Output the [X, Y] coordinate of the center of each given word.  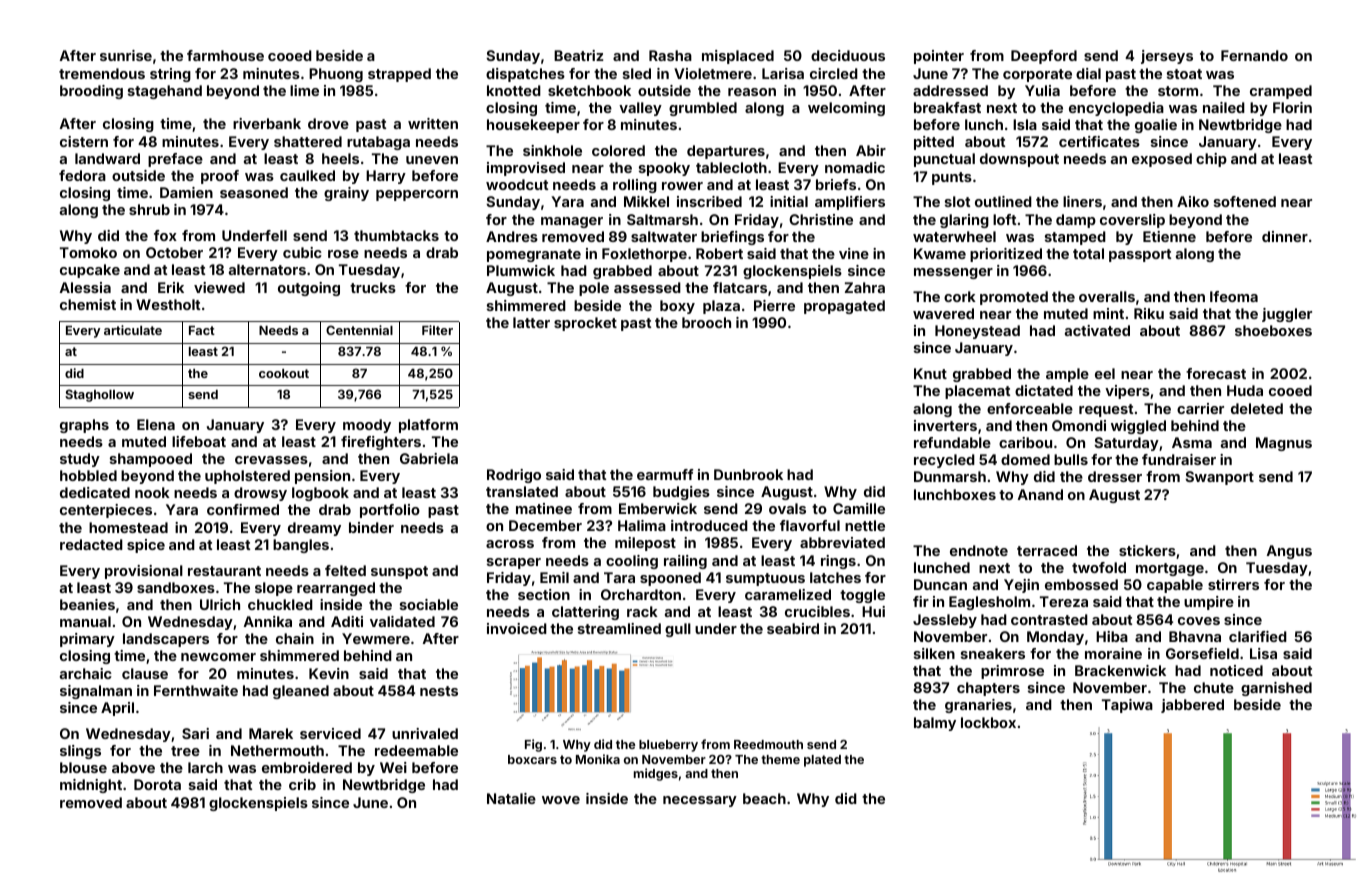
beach [764, 798]
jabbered [1192, 706]
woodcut [517, 184]
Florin [1292, 107]
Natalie [511, 798]
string [170, 75]
